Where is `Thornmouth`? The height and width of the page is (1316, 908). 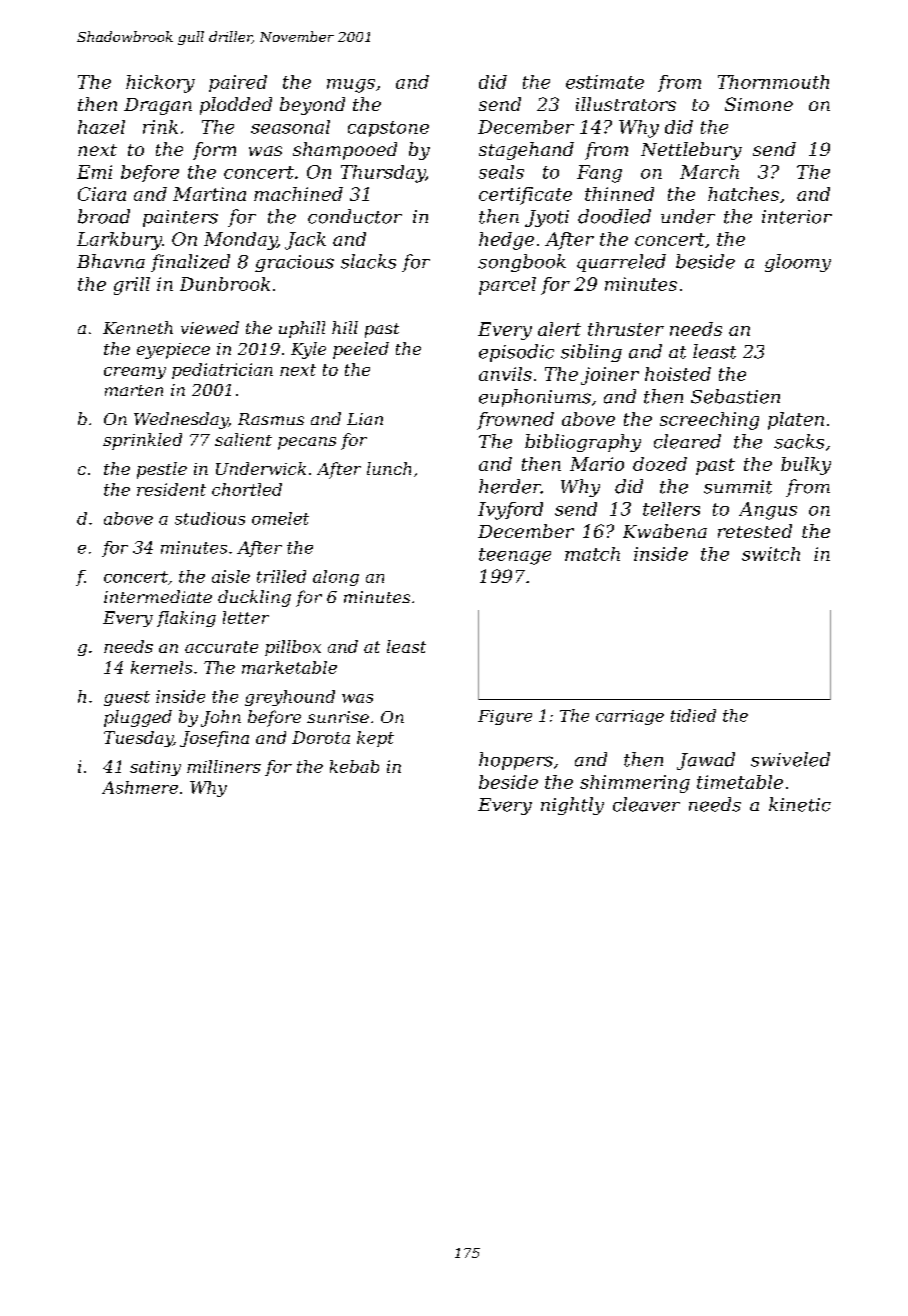 Thornmouth is located at coordinates (773, 82).
